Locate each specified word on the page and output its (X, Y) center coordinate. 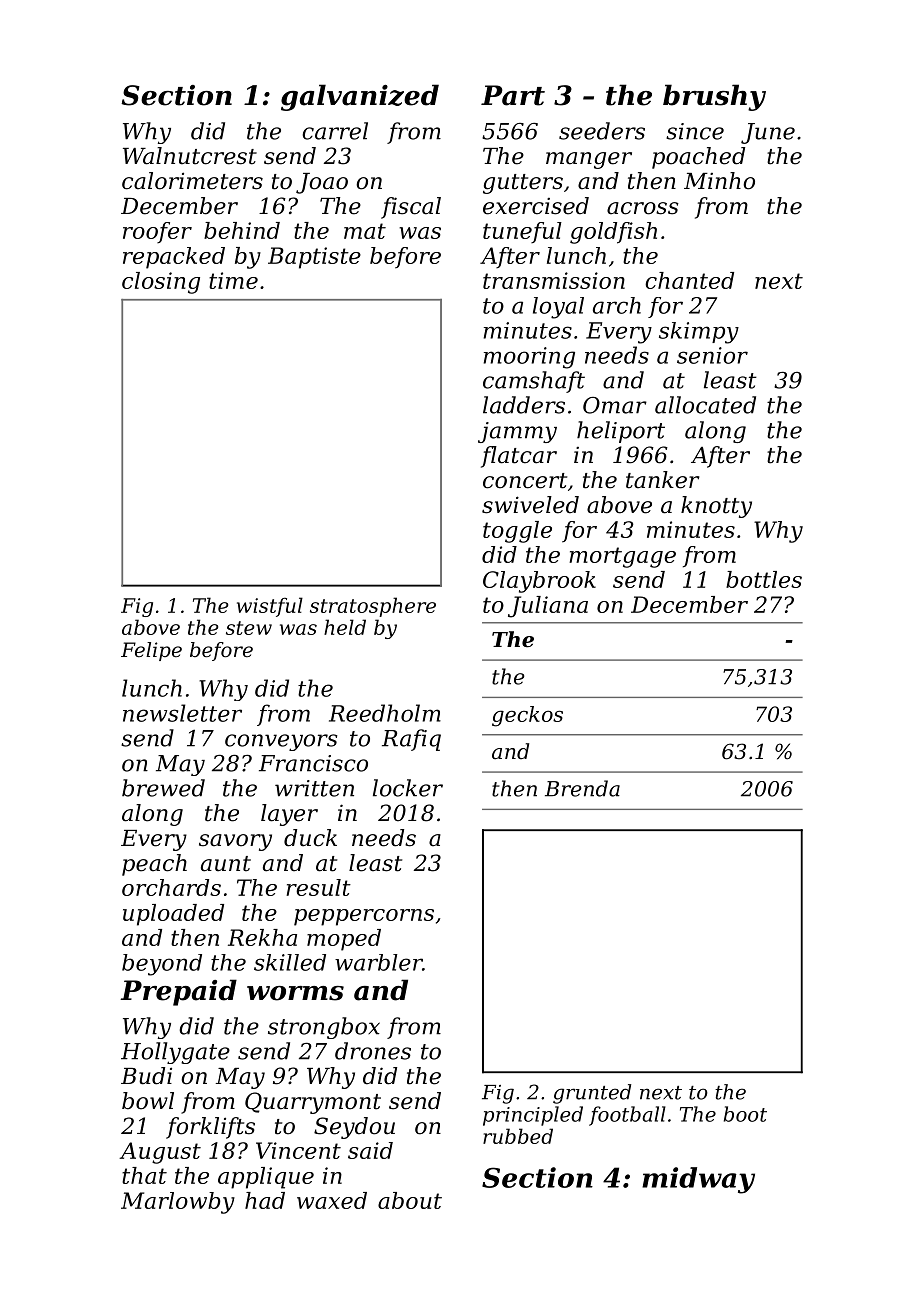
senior (712, 355)
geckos (527, 716)
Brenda (582, 788)
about (410, 1200)
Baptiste (314, 258)
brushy (714, 97)
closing (161, 283)
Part (513, 95)
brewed (163, 788)
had (265, 1200)
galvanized (360, 97)
